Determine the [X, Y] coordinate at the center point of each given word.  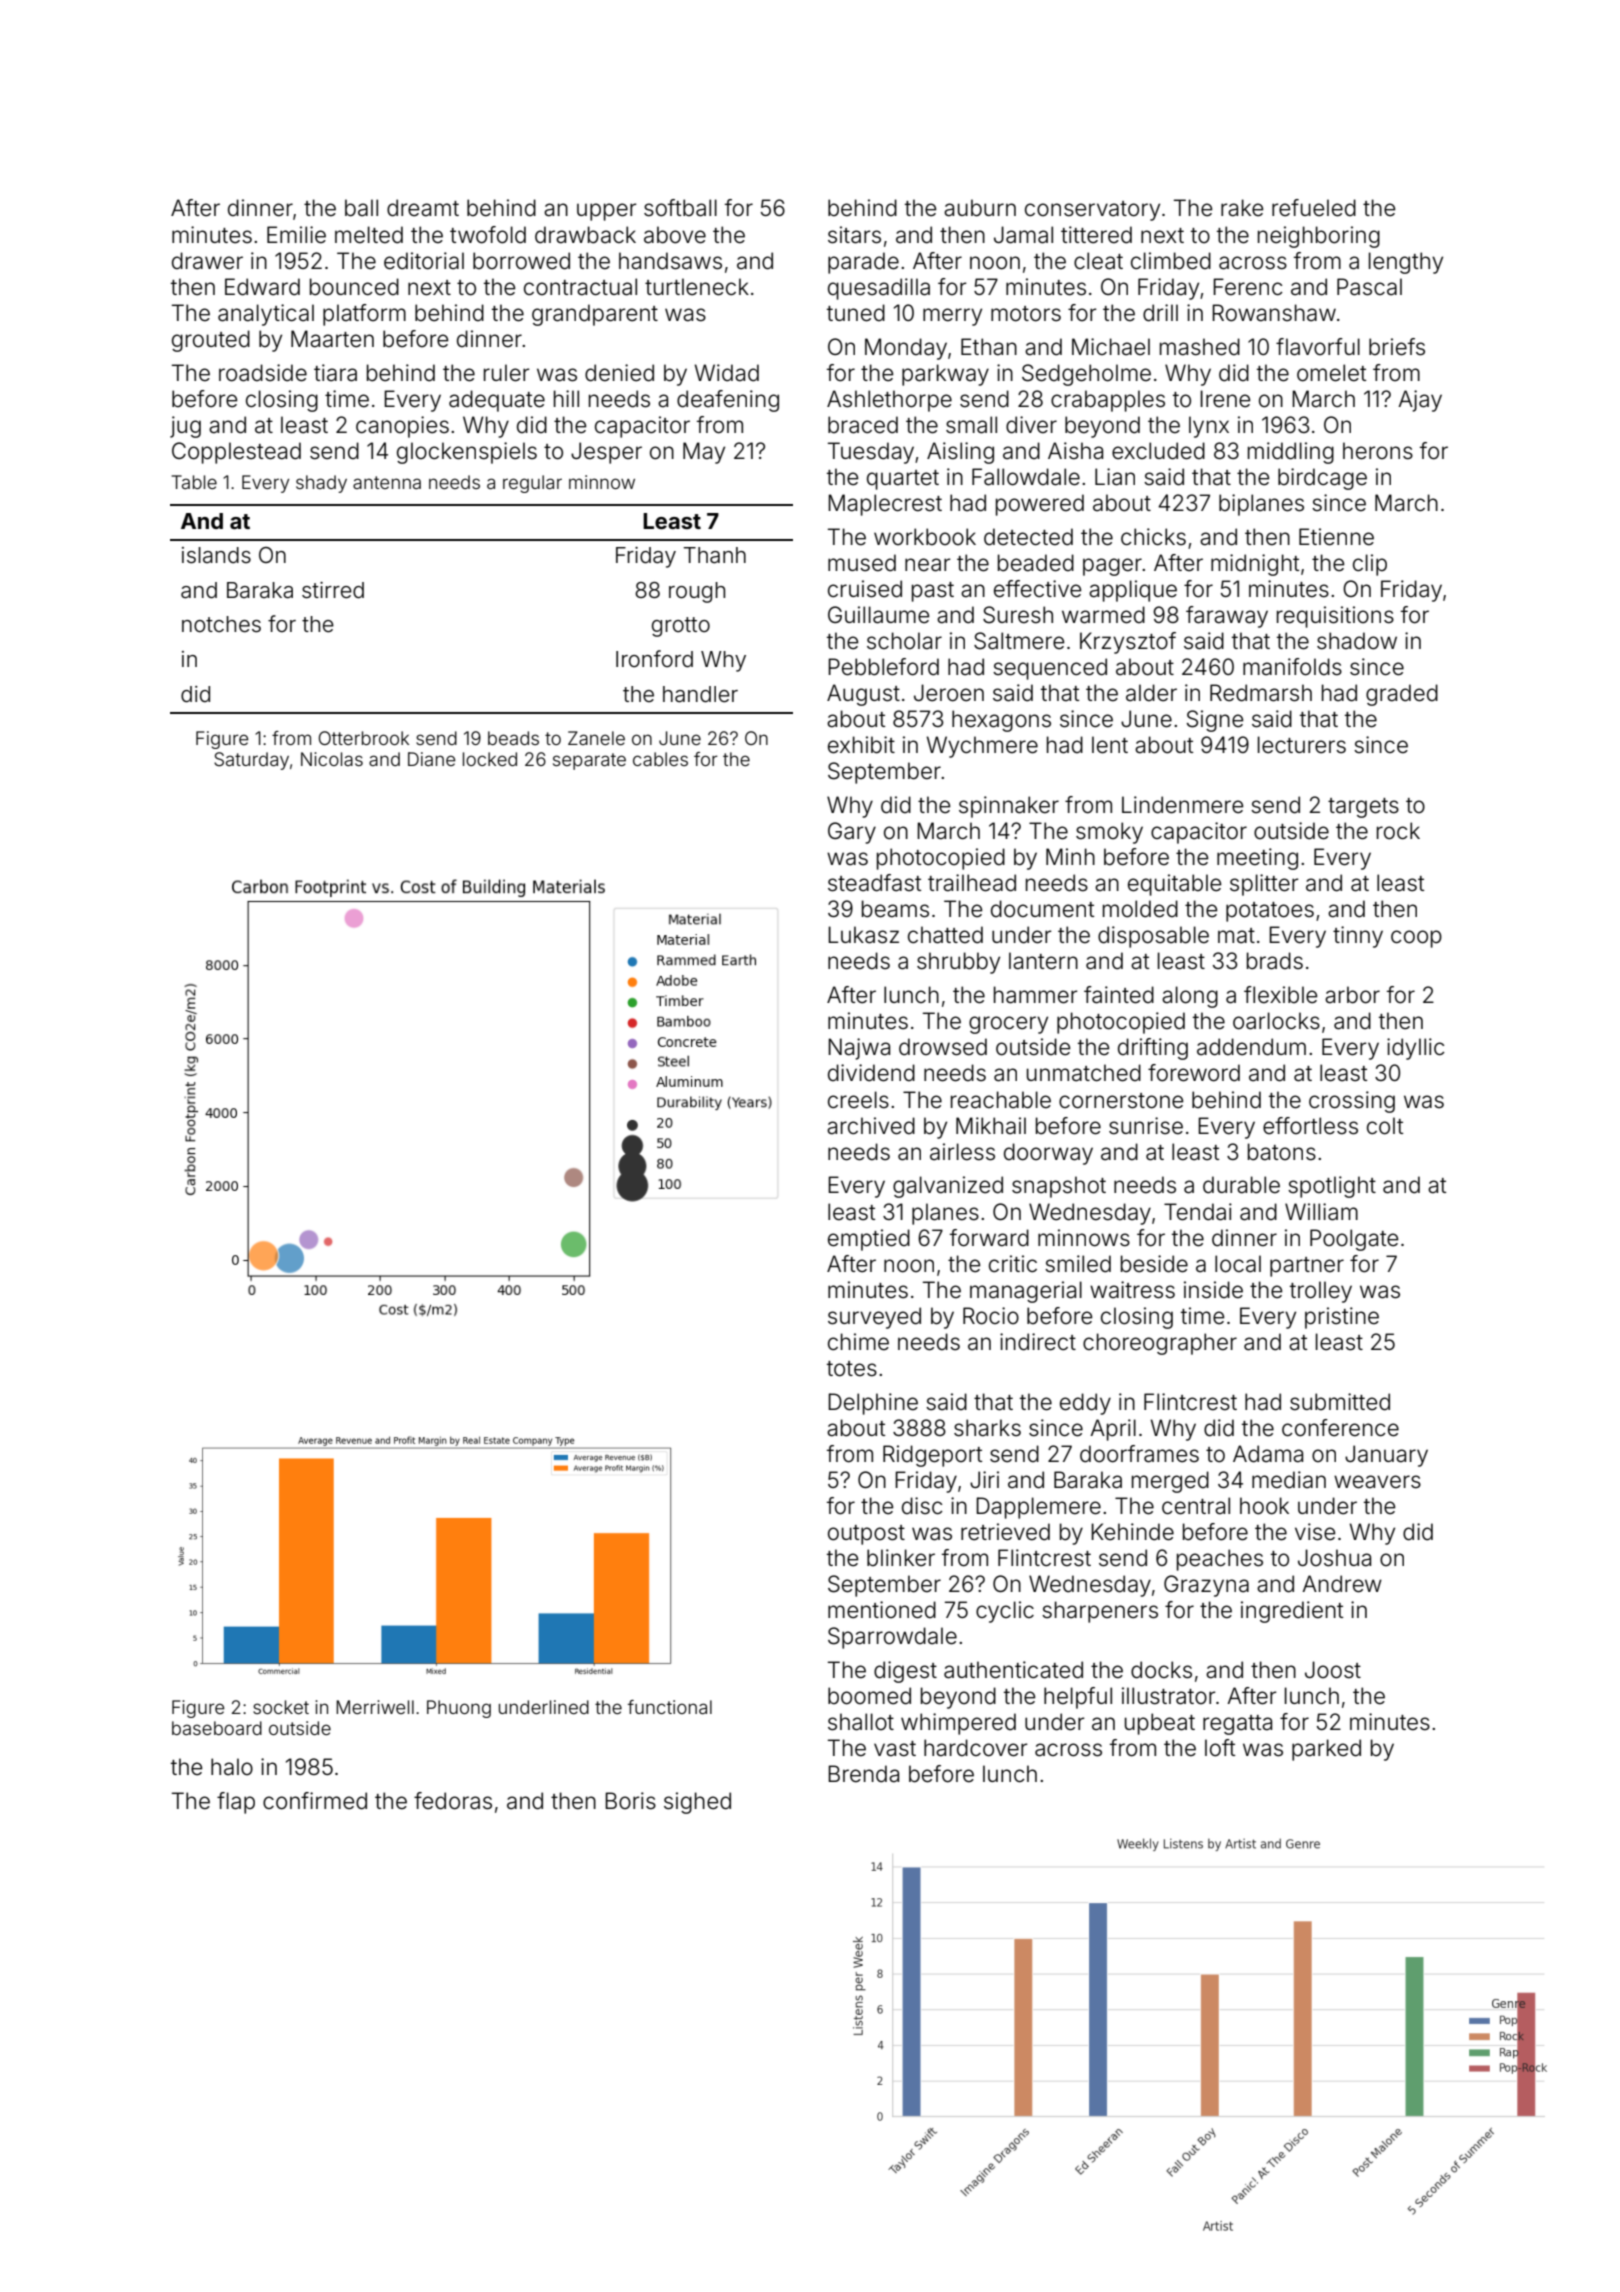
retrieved [1005, 1532]
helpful [1078, 1698]
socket [281, 1707]
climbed [1171, 261]
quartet [903, 480]
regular [532, 484]
